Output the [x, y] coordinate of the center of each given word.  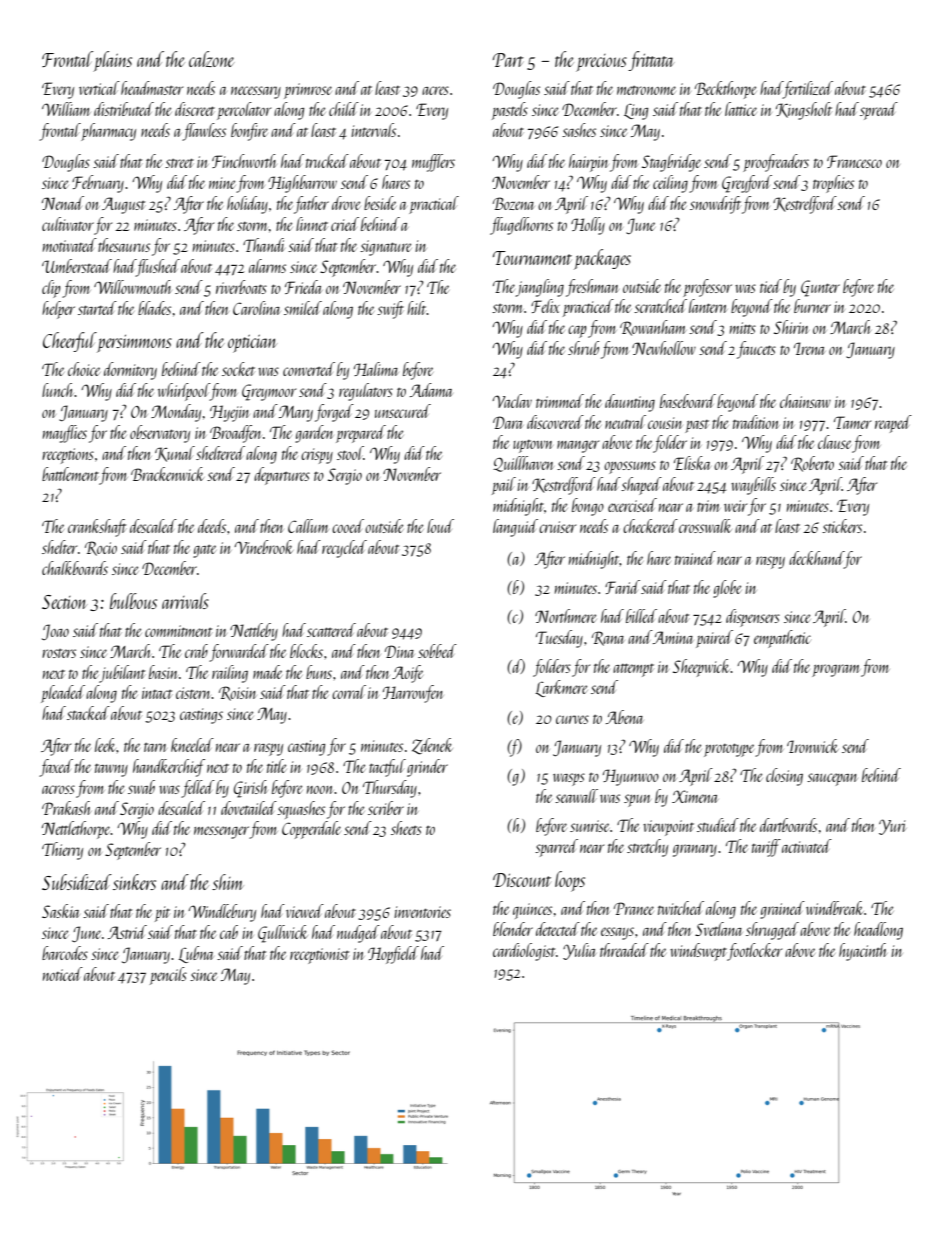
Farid [622, 587]
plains [112, 61]
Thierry [62, 851]
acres [435, 90]
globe [727, 589]
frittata [651, 61]
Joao [55, 632]
